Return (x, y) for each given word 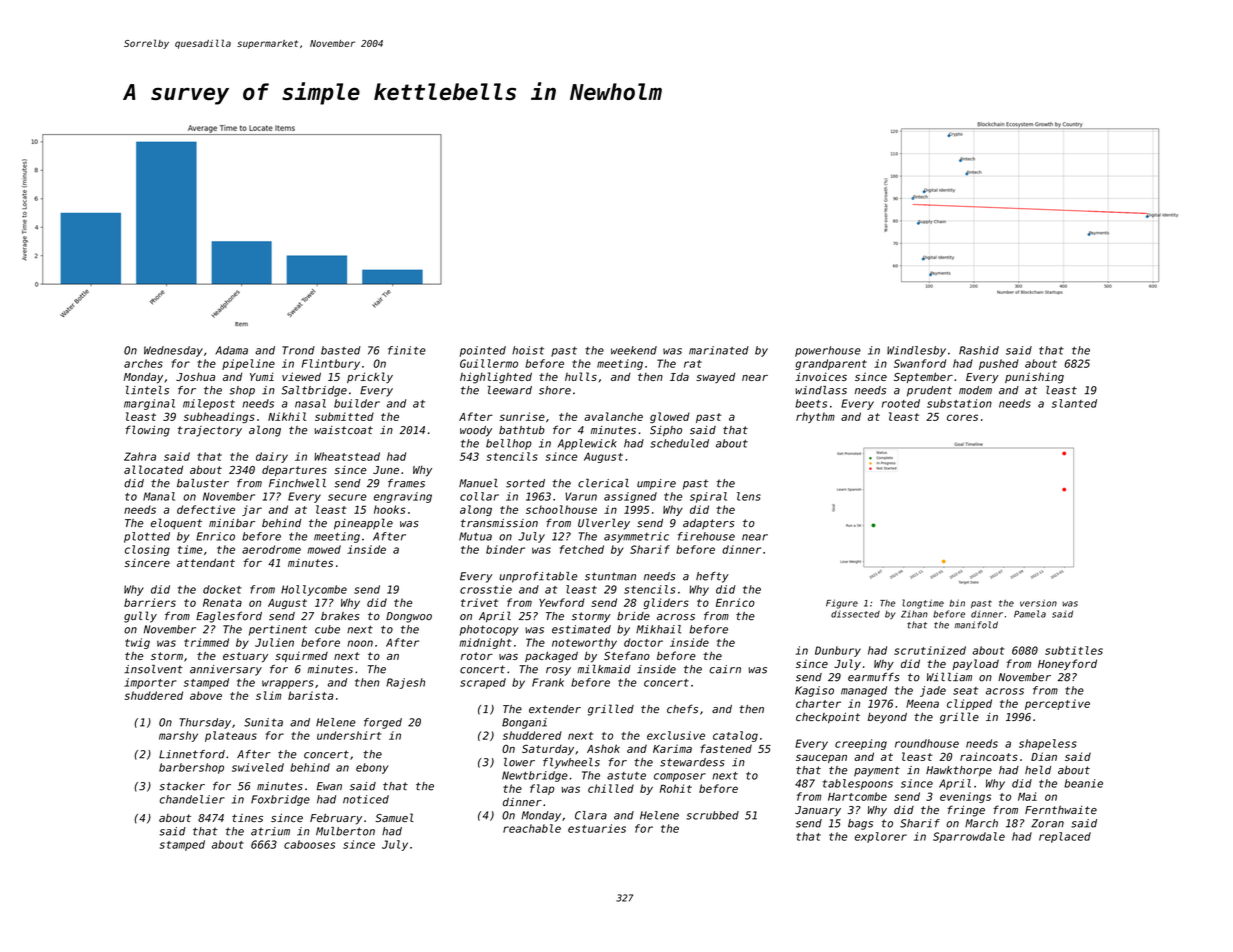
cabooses (309, 844)
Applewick (587, 444)
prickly (370, 377)
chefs (682, 709)
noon (360, 643)
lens (749, 496)
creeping (861, 744)
